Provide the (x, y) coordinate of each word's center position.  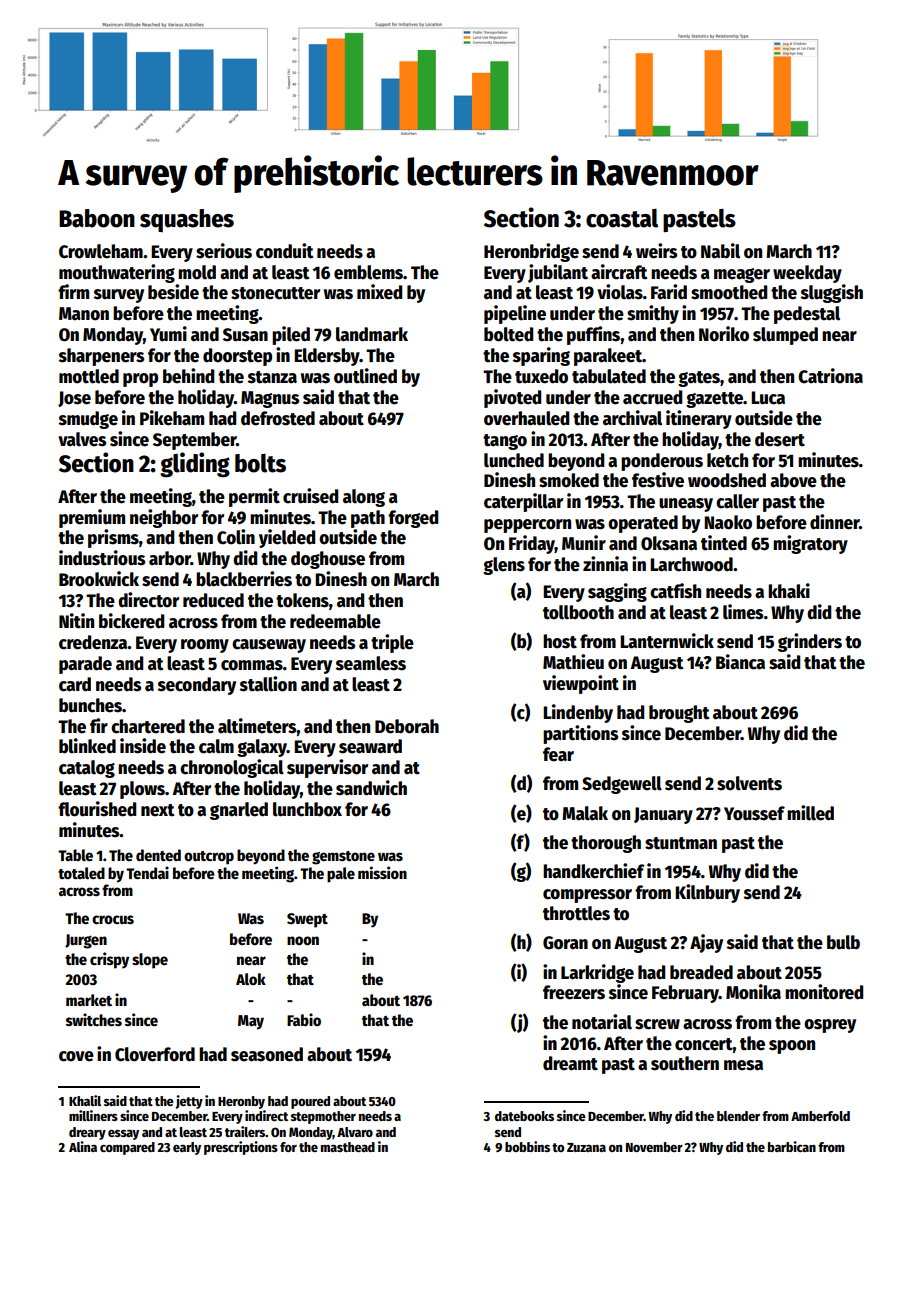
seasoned (267, 1054)
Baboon (97, 218)
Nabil (720, 251)
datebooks (524, 1116)
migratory (810, 544)
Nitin (76, 621)
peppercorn (527, 526)
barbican (792, 1146)
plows (142, 790)
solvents (749, 783)
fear (558, 754)
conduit (285, 251)
